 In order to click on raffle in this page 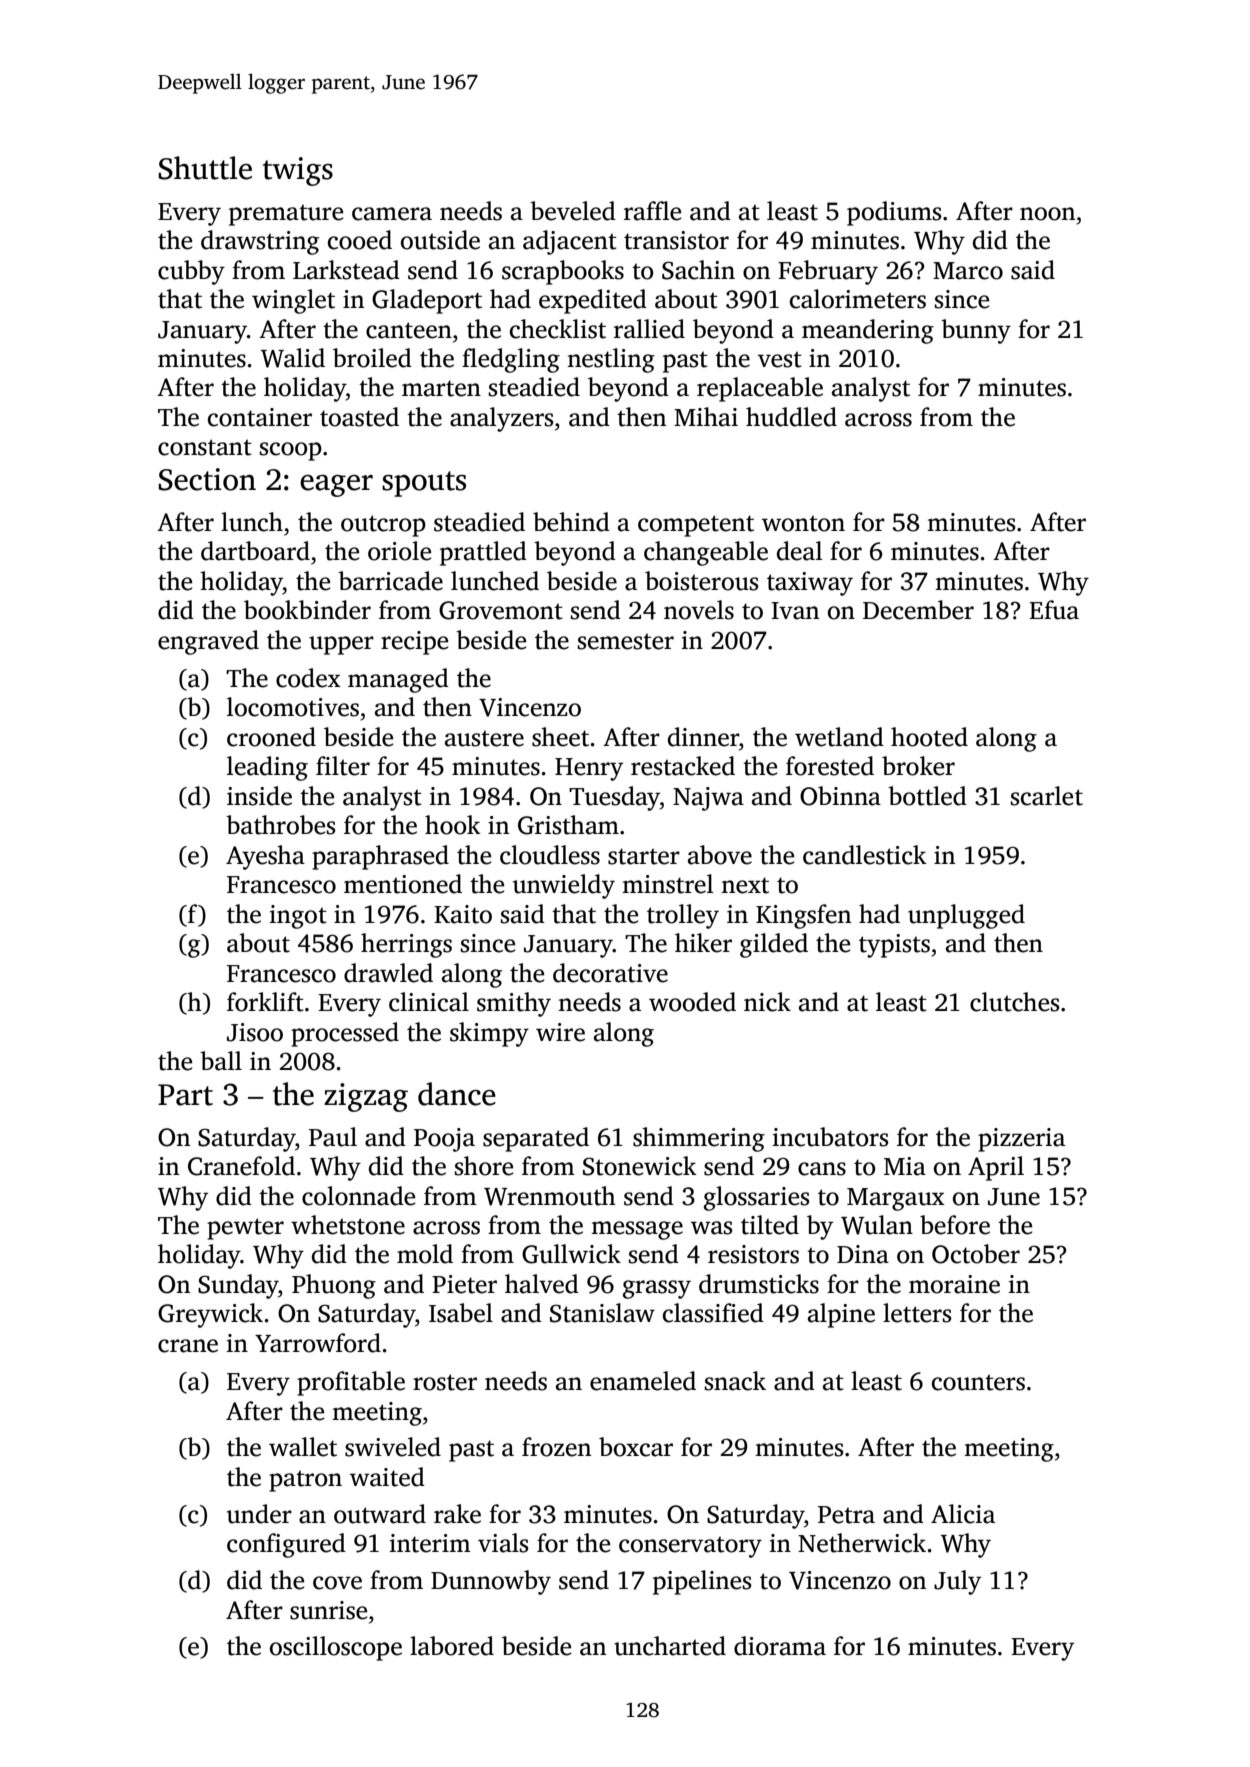, I will do `click(652, 211)`.
